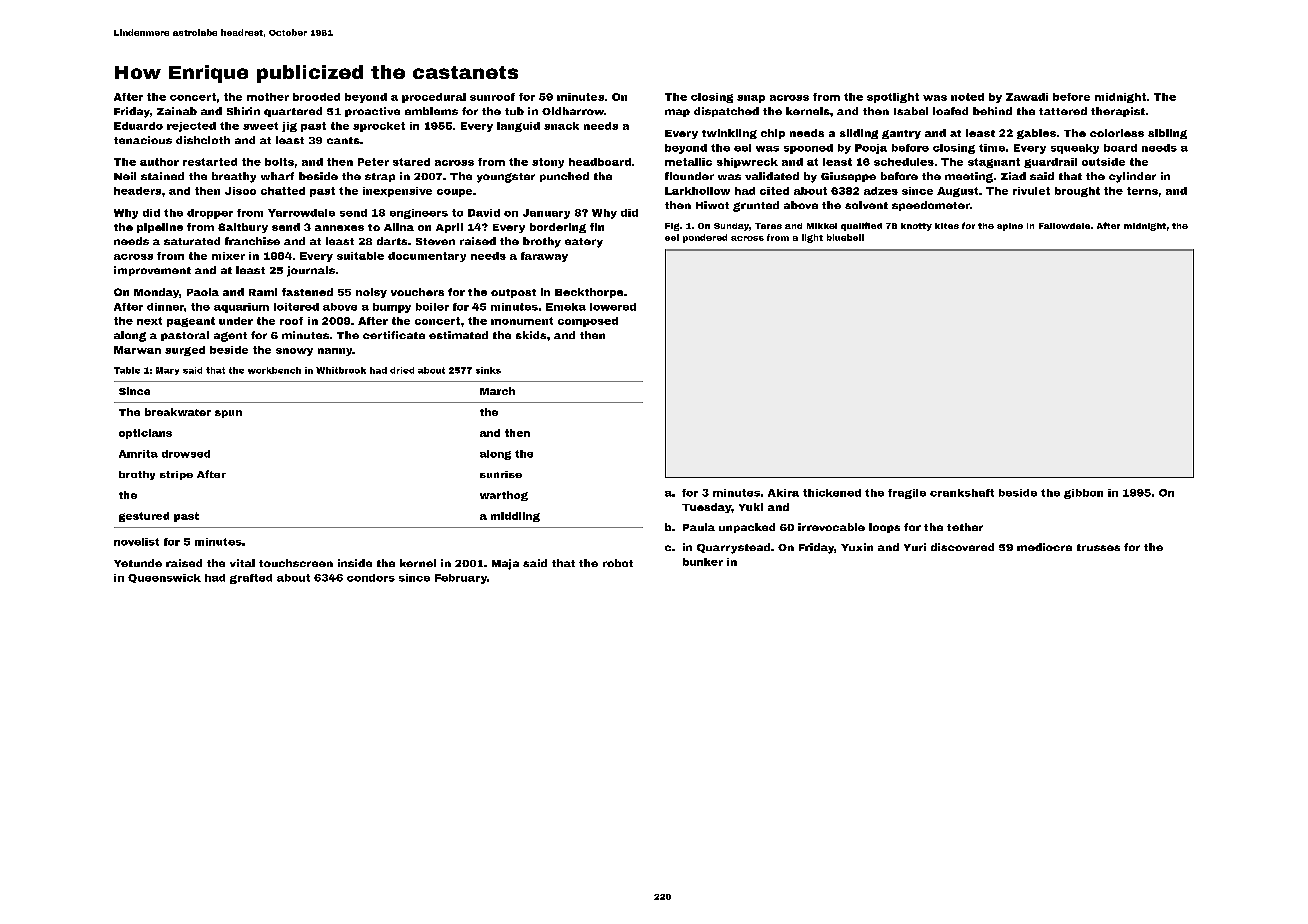 This screenshot has height=924, width=1308. Describe the element at coordinates (177, 111) in the screenshot. I see `Zainab` at that location.
